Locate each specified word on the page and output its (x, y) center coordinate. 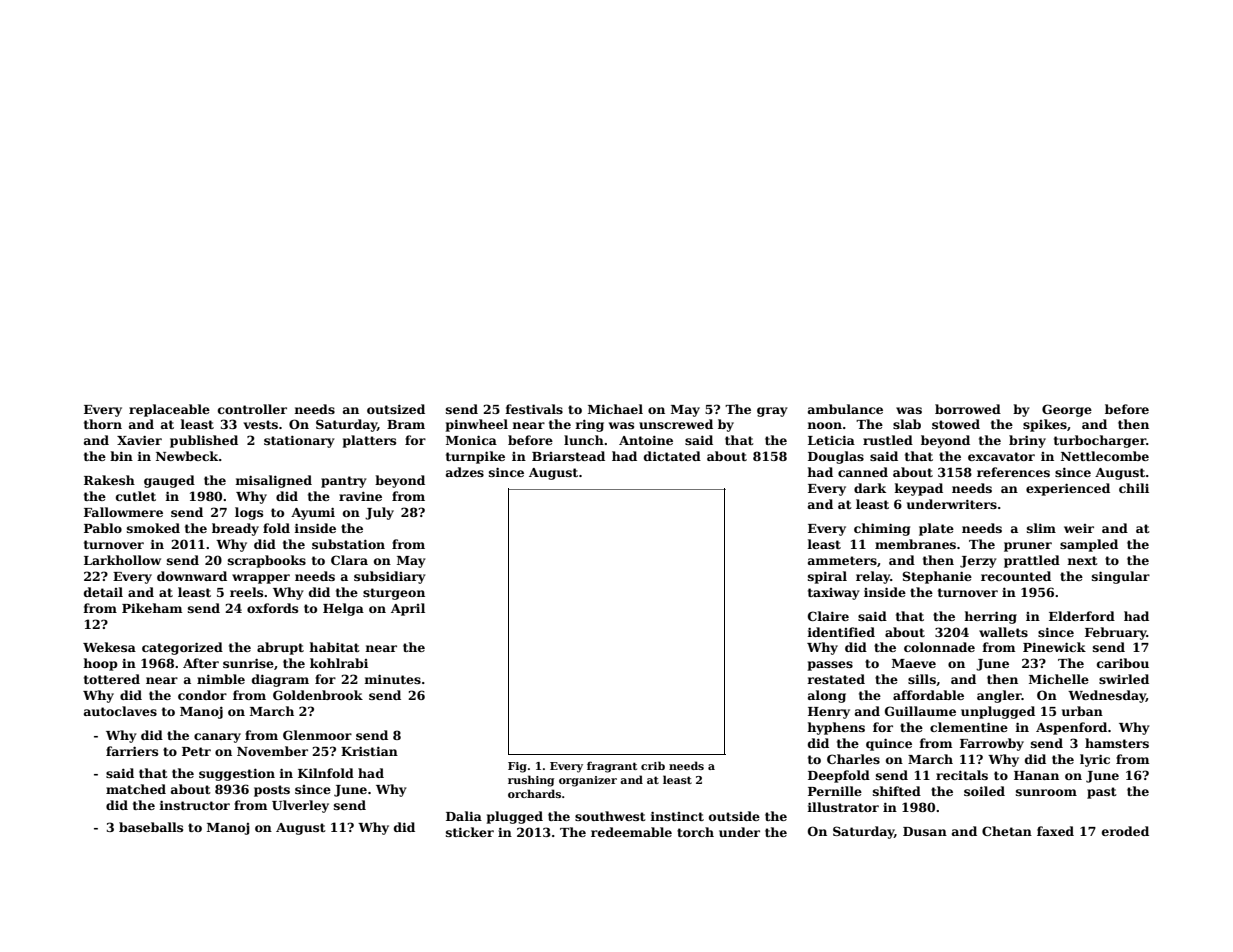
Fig (517, 767)
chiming (882, 529)
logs (249, 513)
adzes (465, 472)
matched (136, 789)
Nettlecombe (1105, 456)
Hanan (1036, 775)
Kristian (369, 751)
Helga (343, 609)
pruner (1028, 547)
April (408, 609)
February (1116, 633)
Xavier (139, 440)
